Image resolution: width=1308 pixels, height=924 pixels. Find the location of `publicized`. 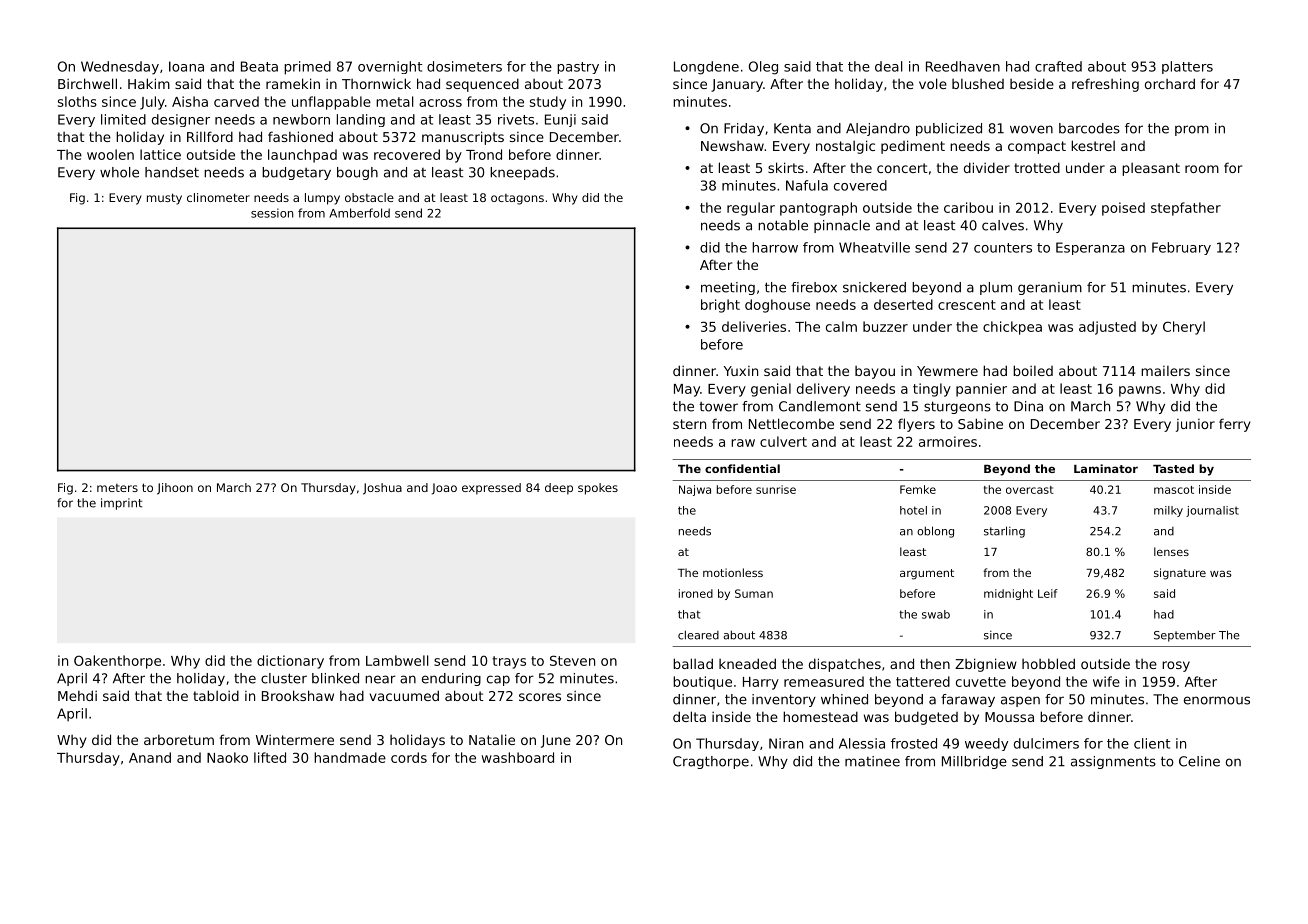

publicized is located at coordinates (949, 129).
